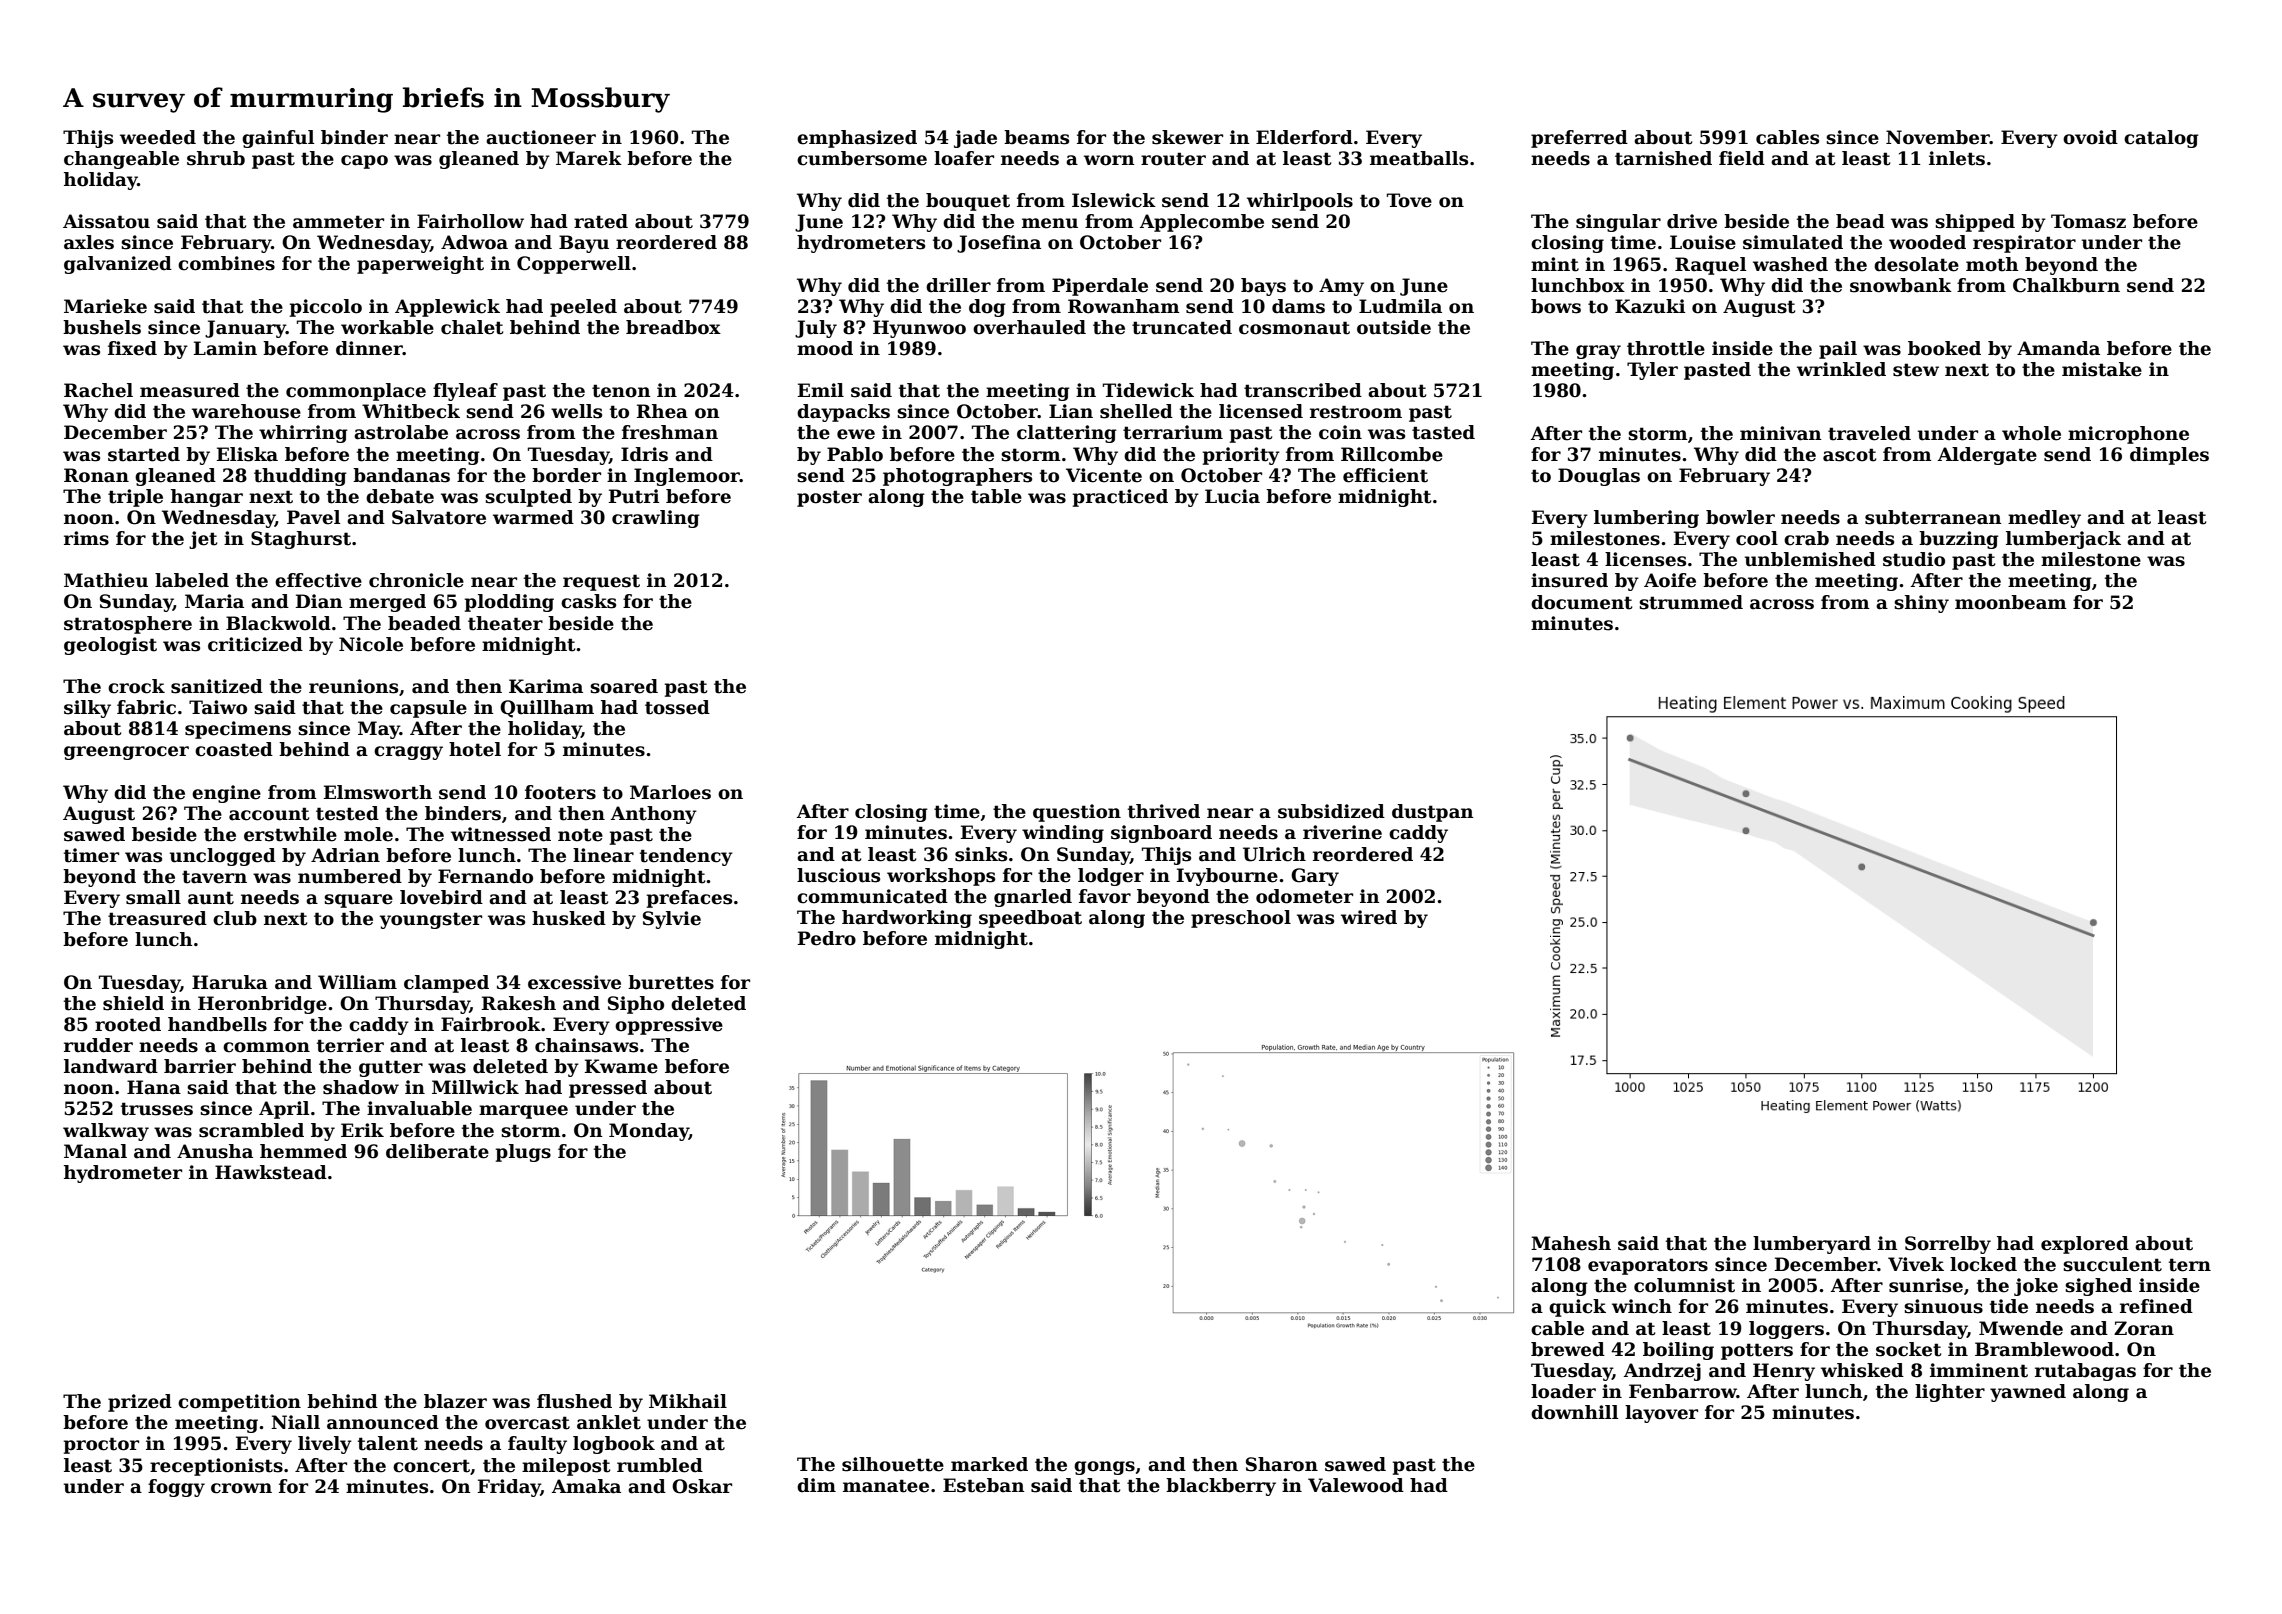 The width and height of the screenshot is (2282, 1614). I want to click on Marloes, so click(670, 792).
